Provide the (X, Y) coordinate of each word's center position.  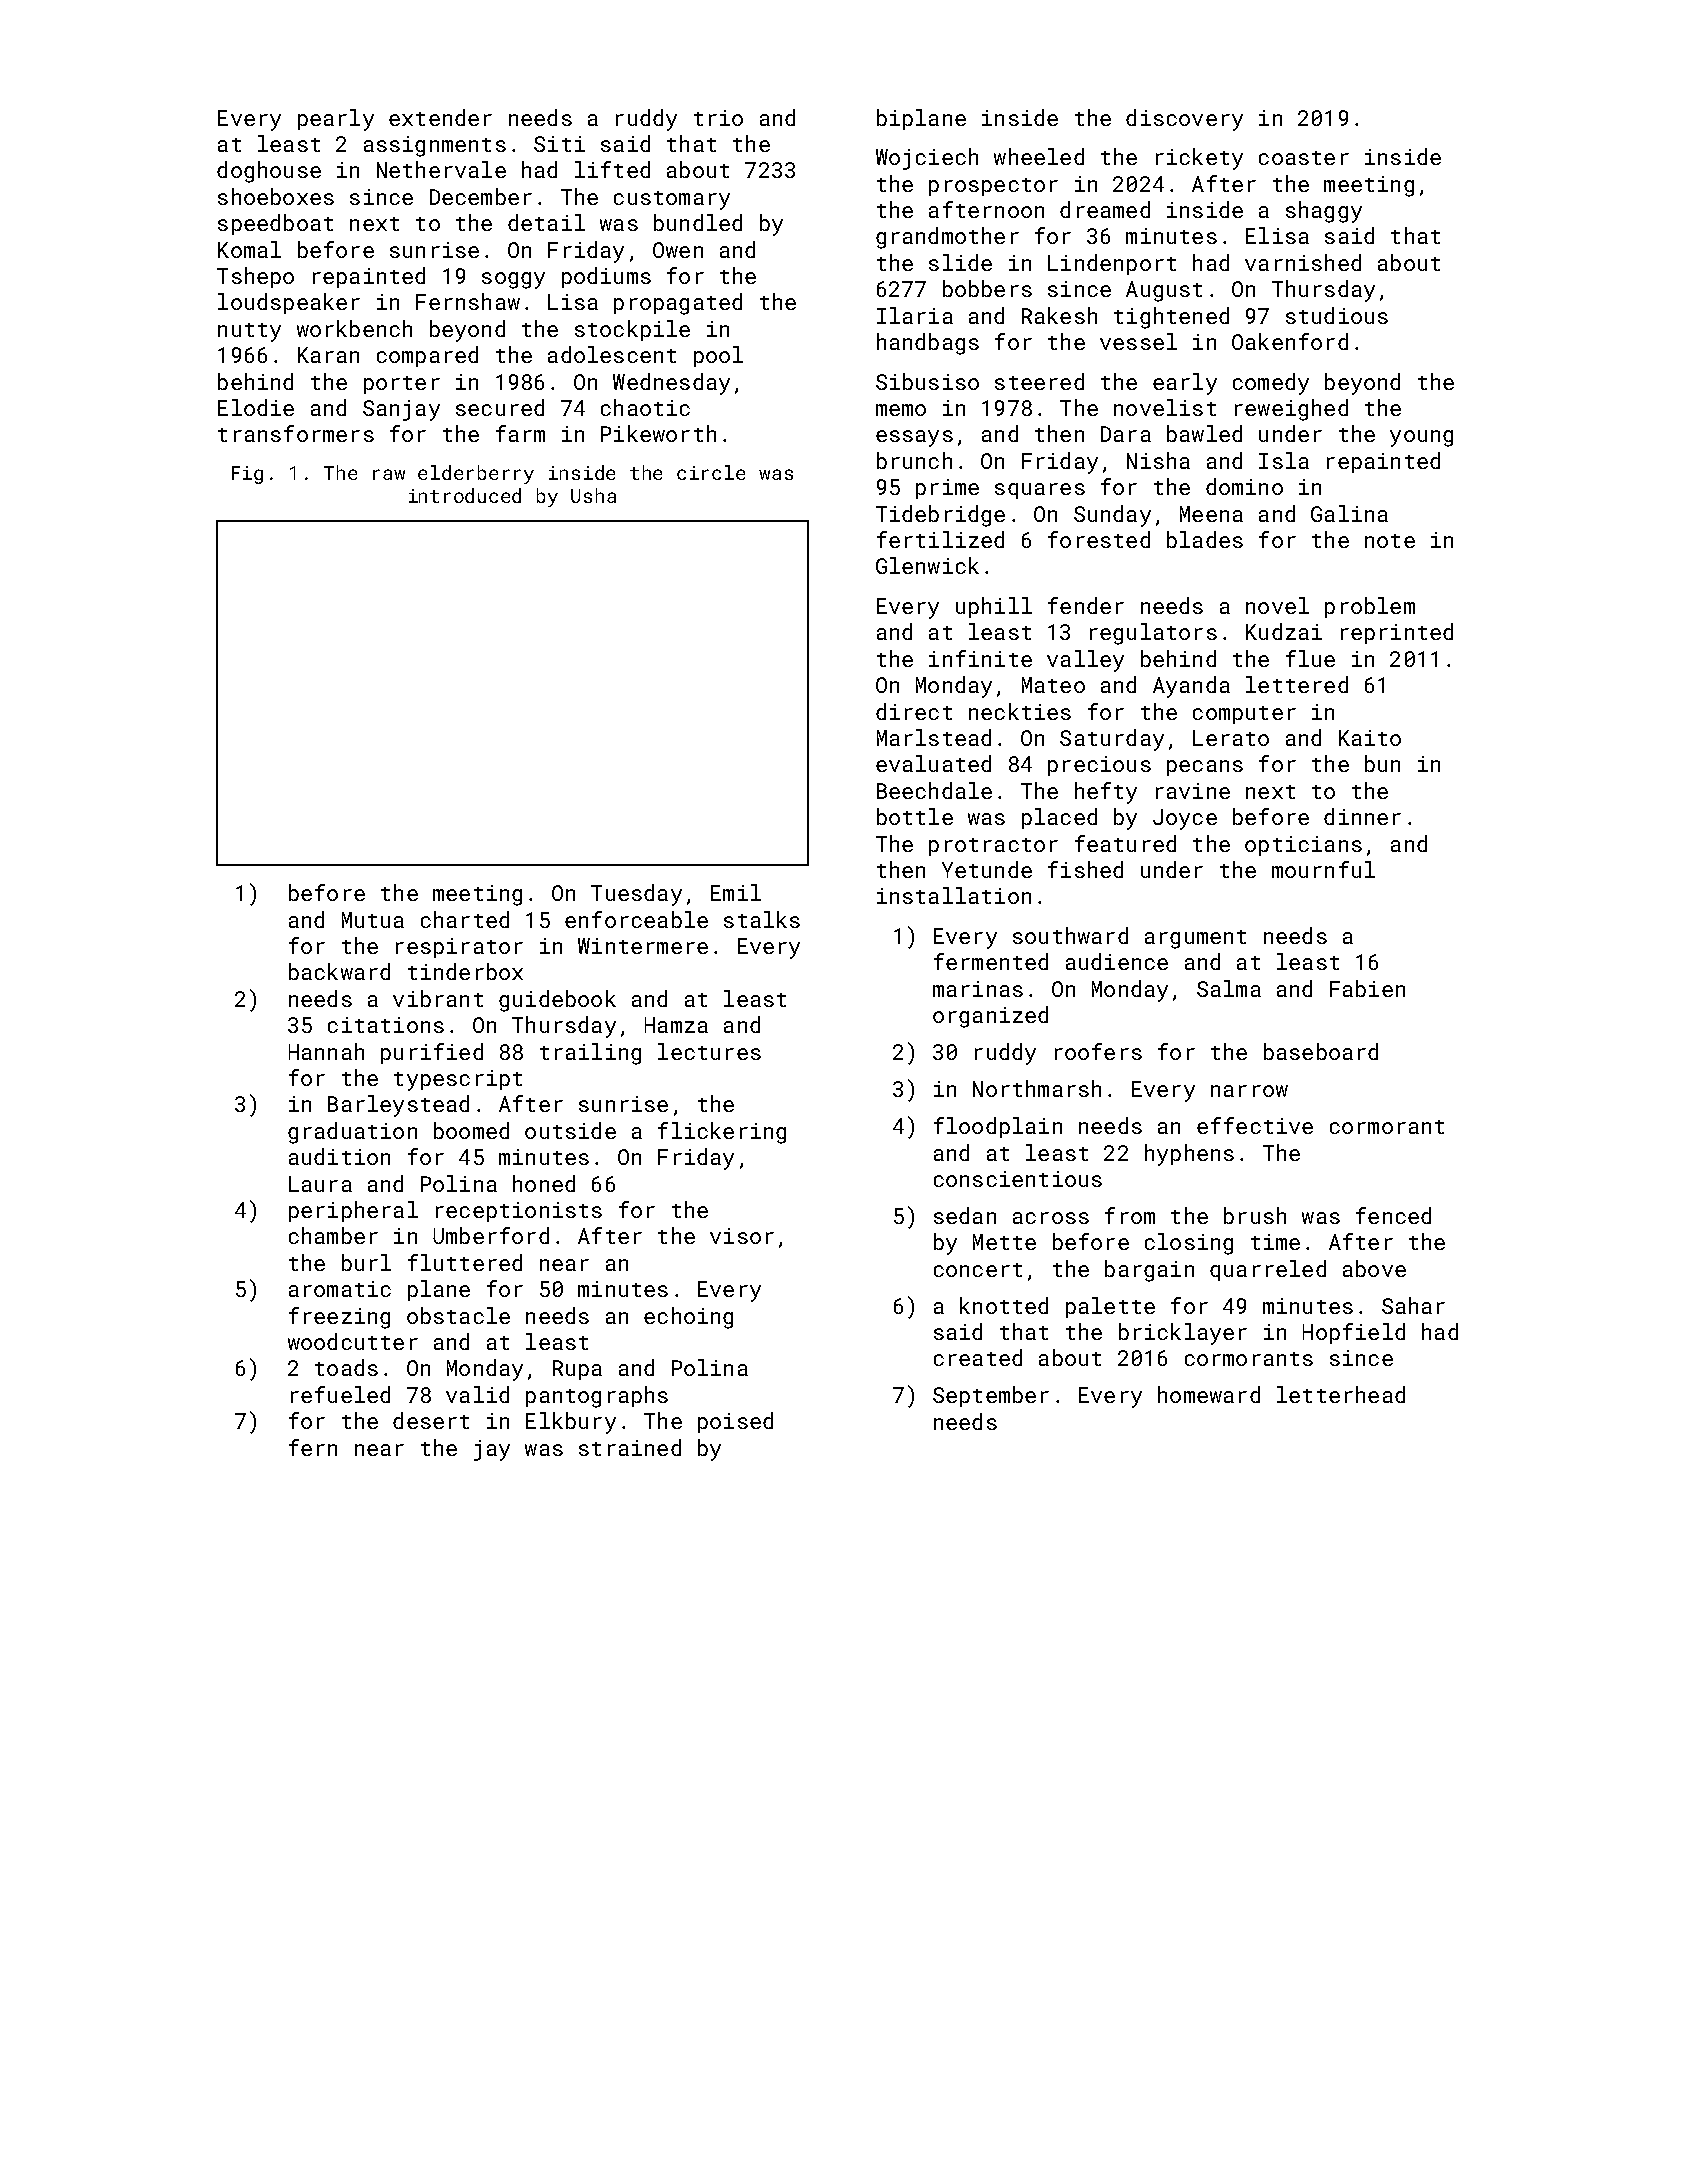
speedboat (275, 224)
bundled (698, 222)
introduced (465, 495)
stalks (762, 919)
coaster (1304, 158)
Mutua (373, 920)
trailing (590, 1054)
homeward (1209, 1394)
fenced (1393, 1215)
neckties (1020, 711)
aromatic (340, 1289)
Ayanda (1191, 687)
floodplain (998, 1127)
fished (1085, 869)
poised (735, 1422)
